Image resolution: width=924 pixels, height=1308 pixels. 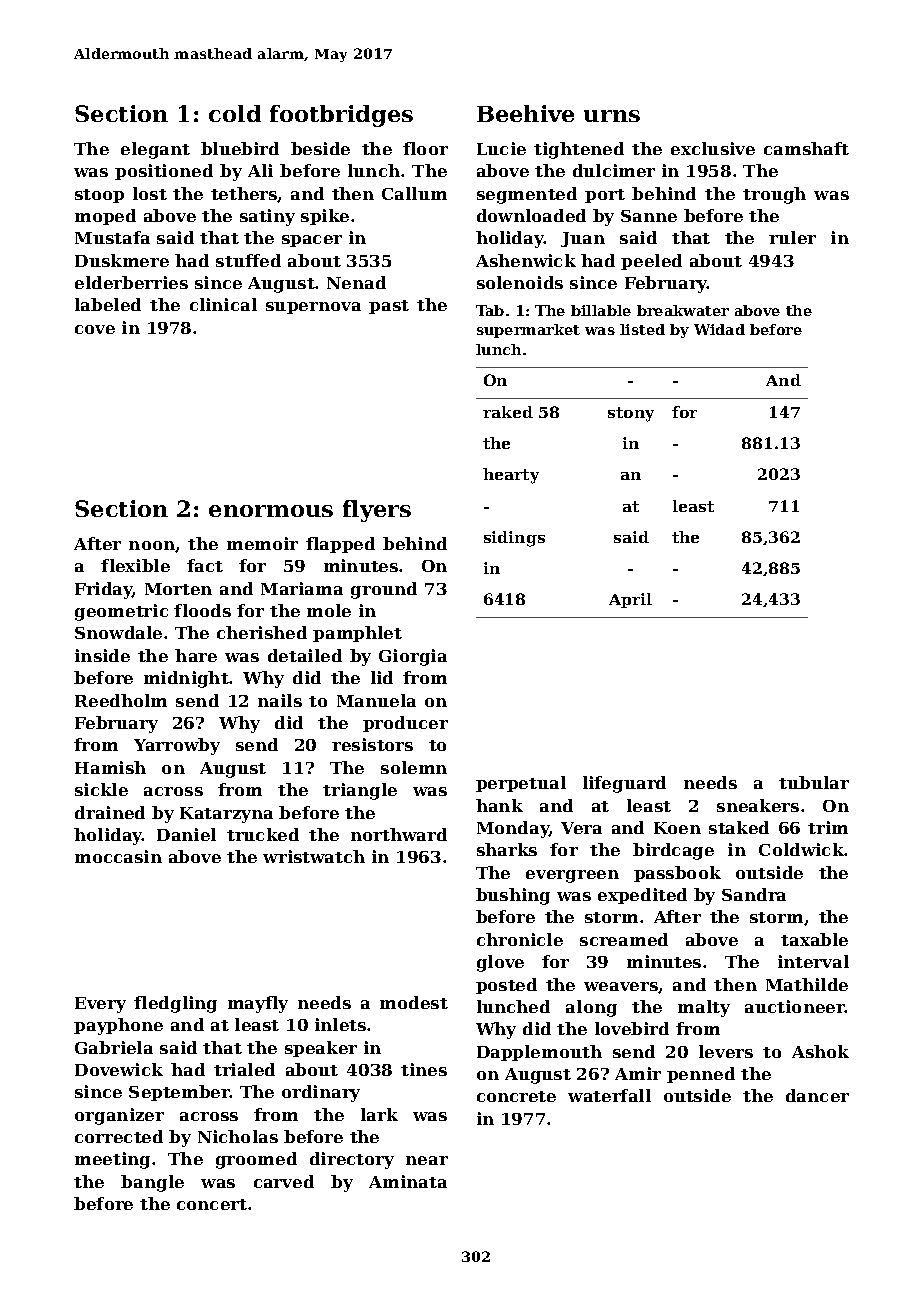 What do you see at coordinates (186, 834) in the document?
I see `Daniel` at bounding box center [186, 834].
